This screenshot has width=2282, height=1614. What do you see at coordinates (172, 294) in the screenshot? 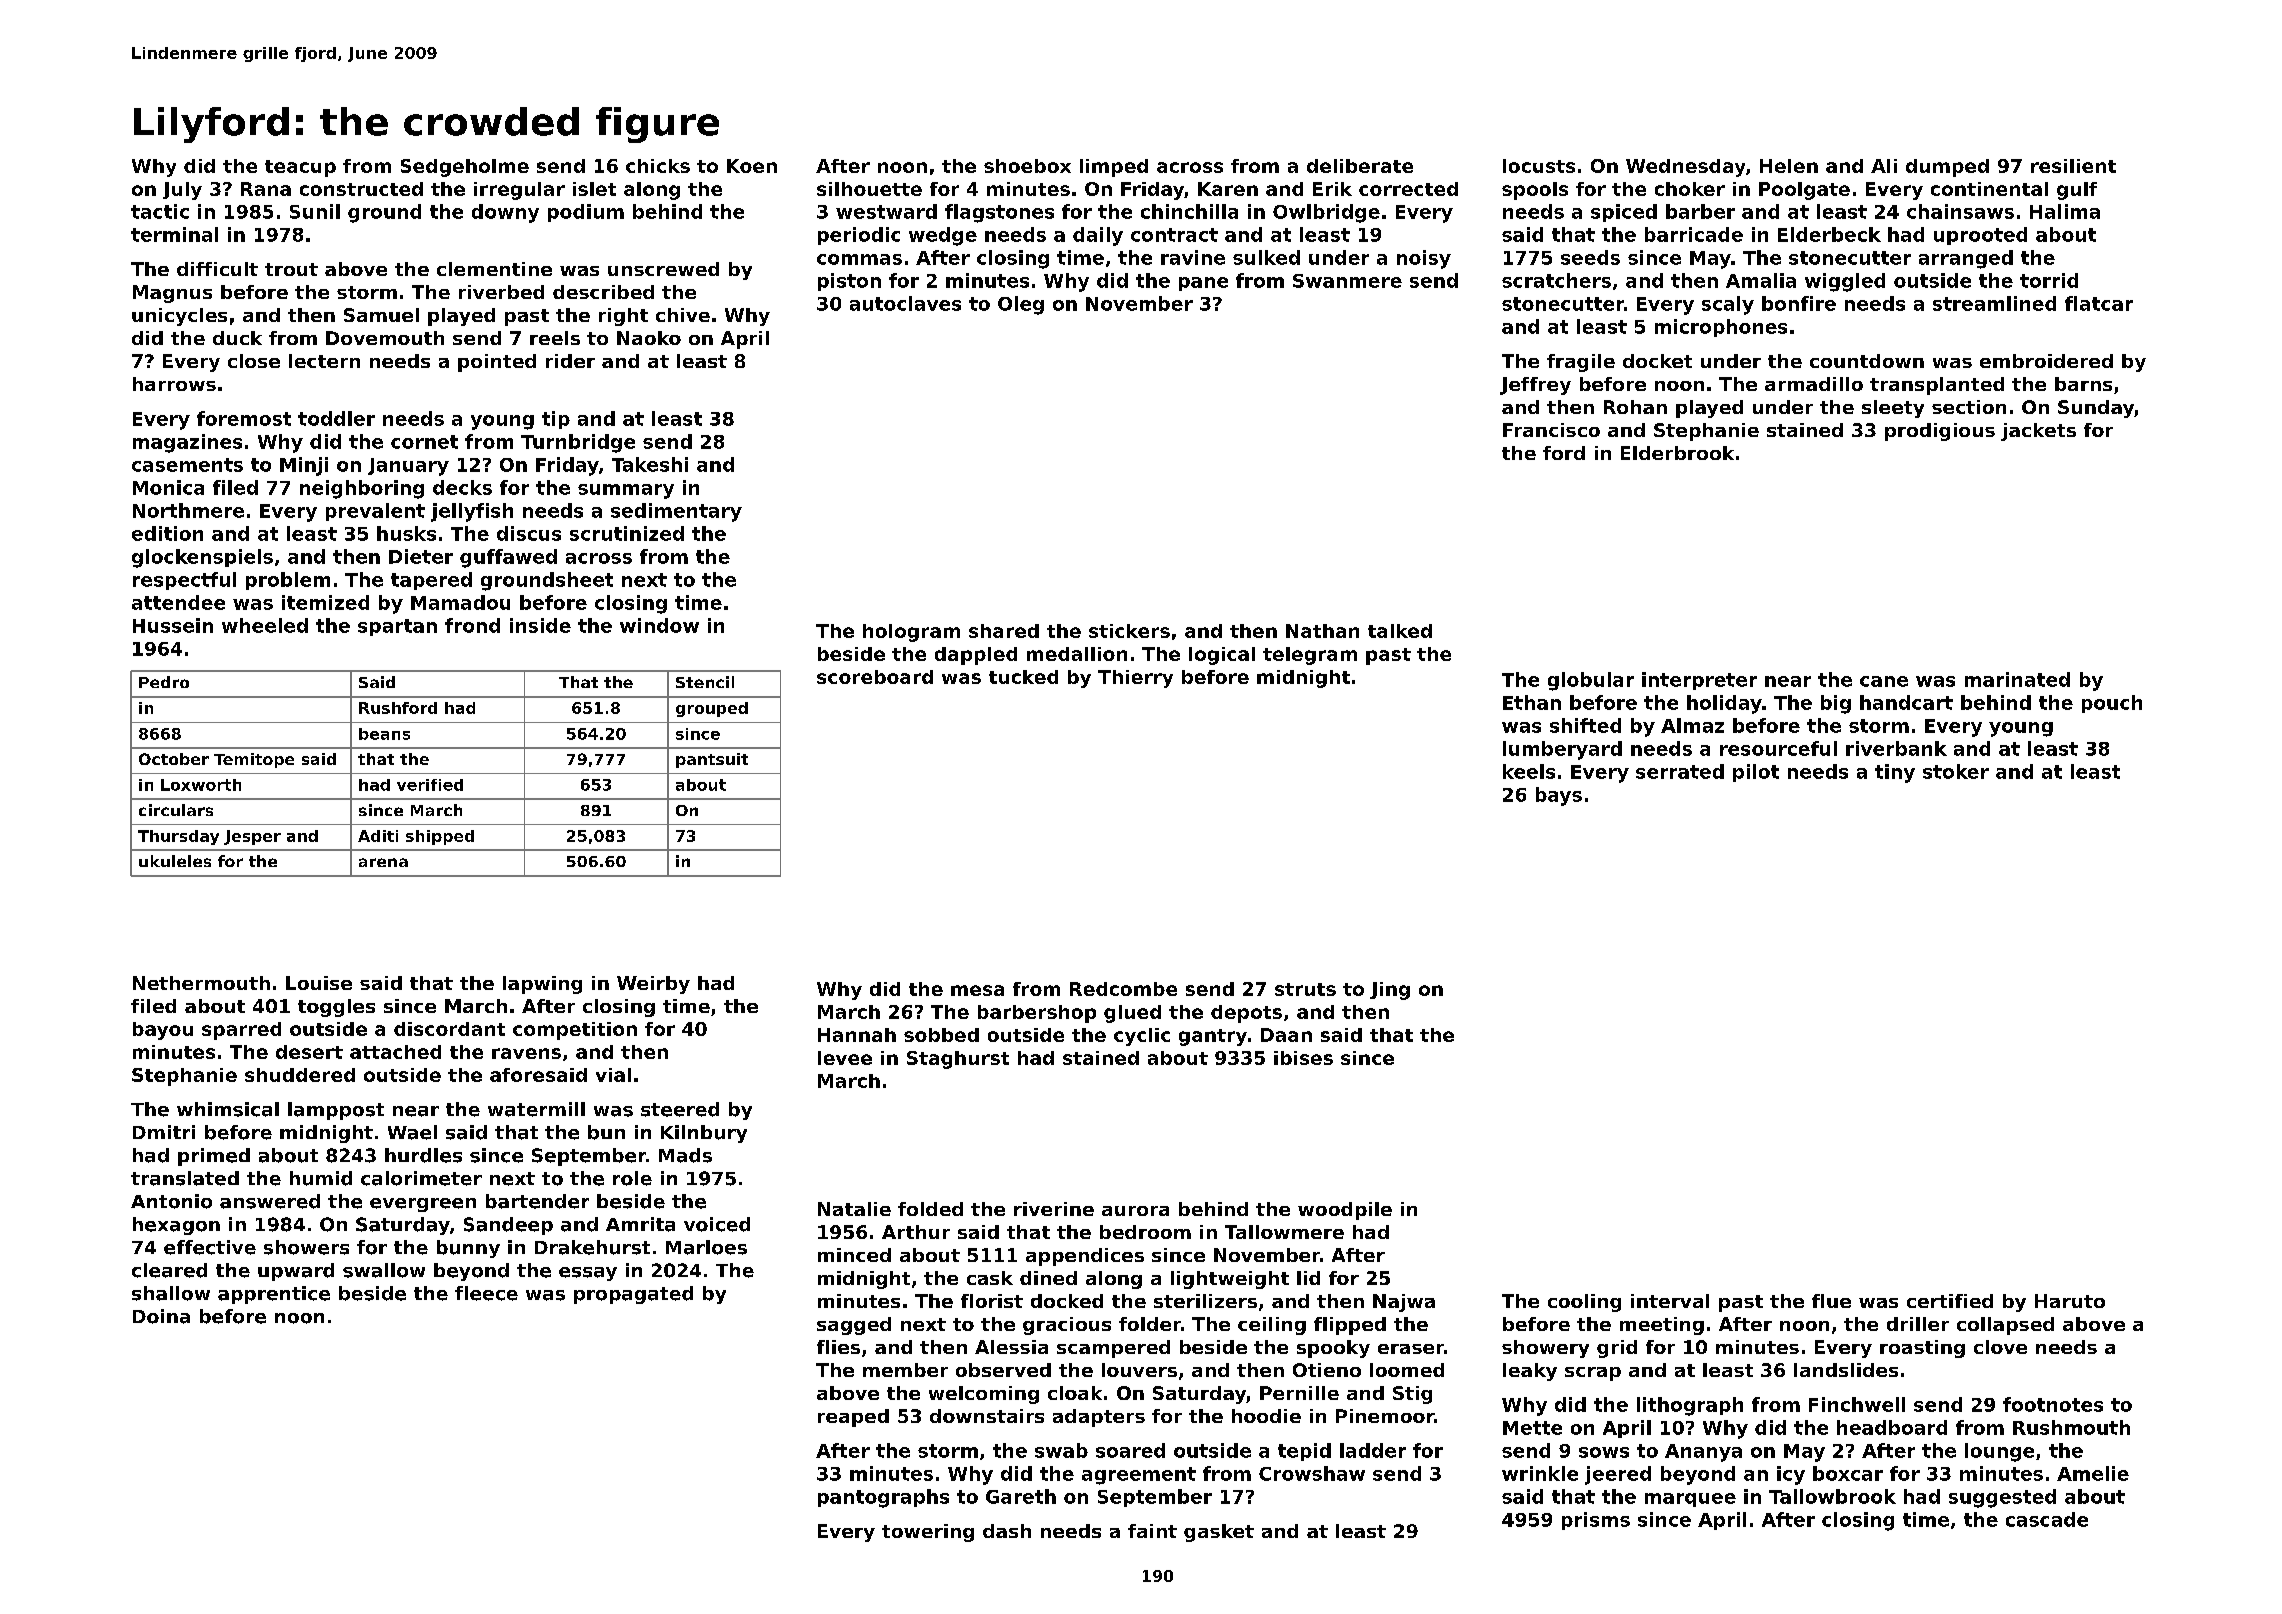
I see `Magnus` at bounding box center [172, 294].
